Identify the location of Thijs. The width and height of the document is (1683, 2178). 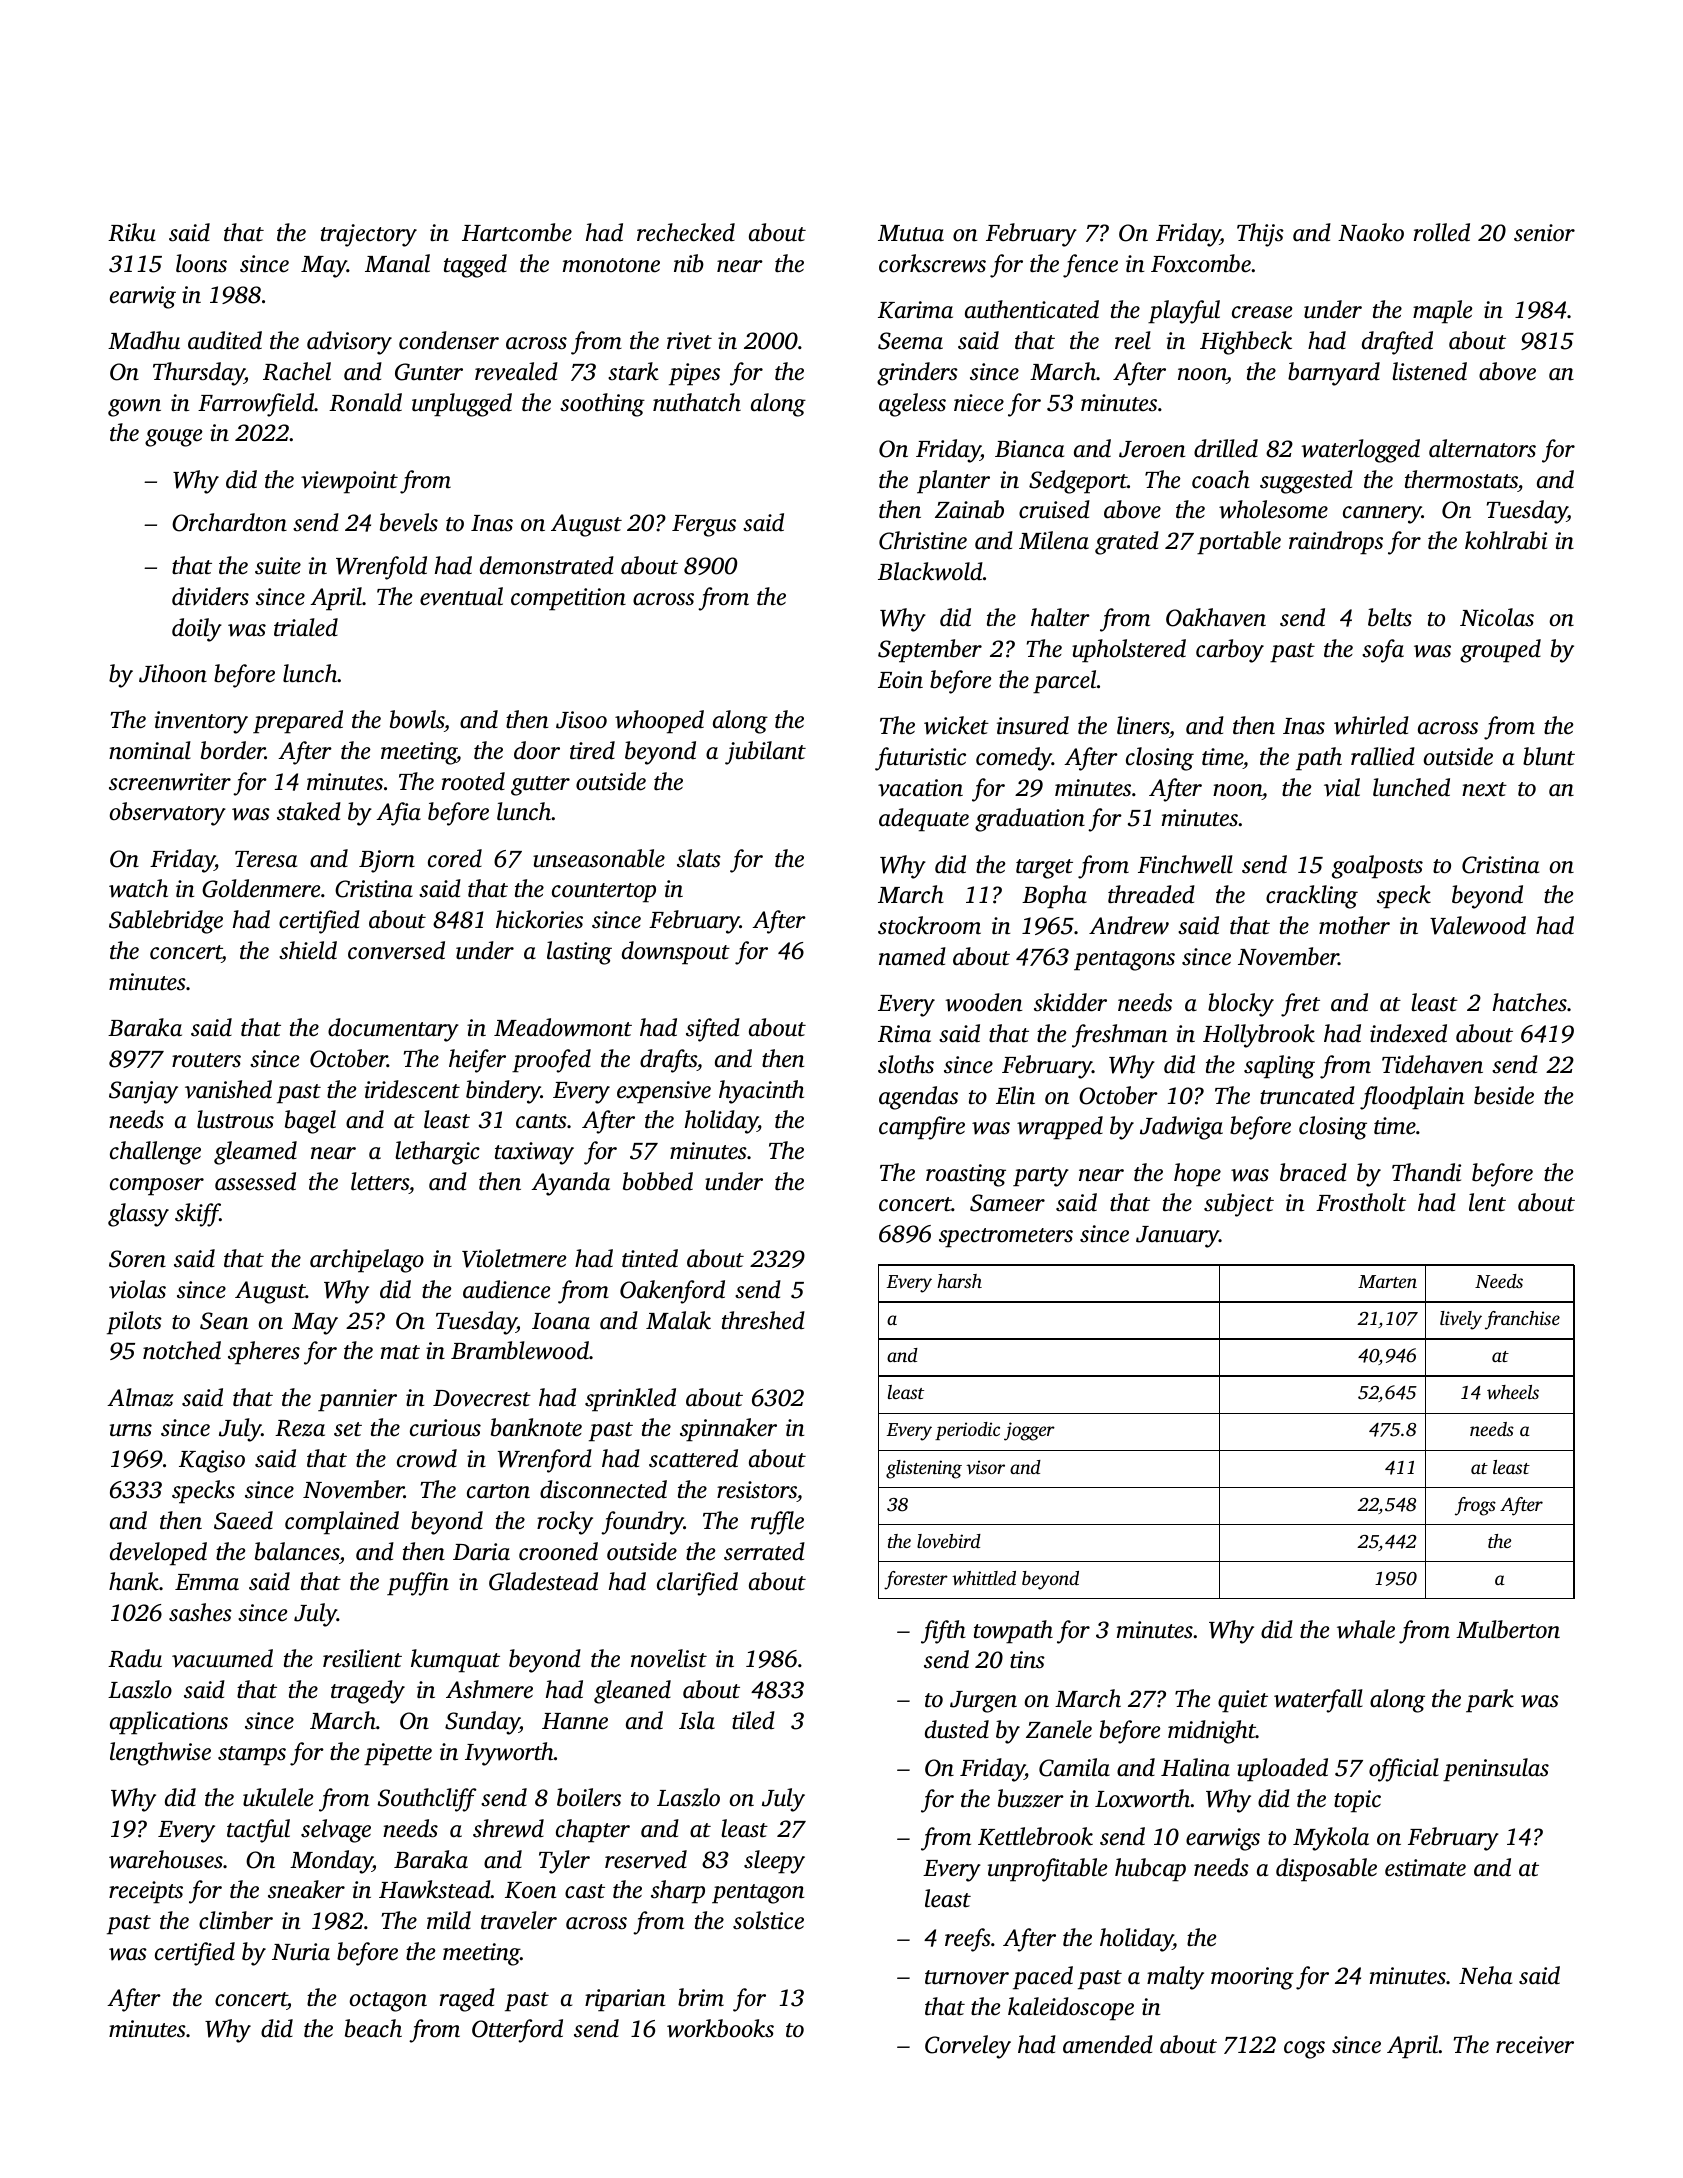
(1260, 235).
